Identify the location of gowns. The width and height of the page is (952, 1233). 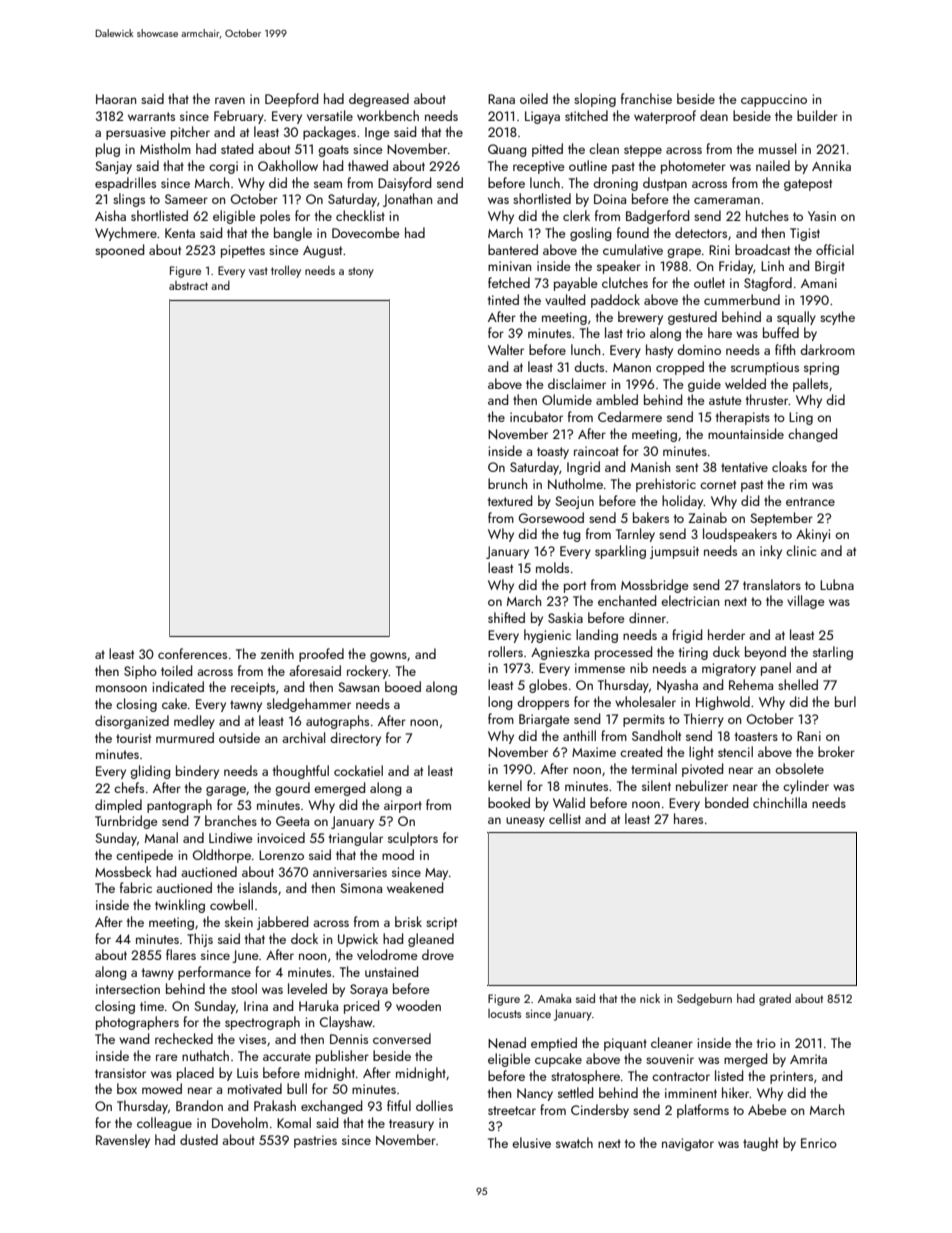
(388, 657).
